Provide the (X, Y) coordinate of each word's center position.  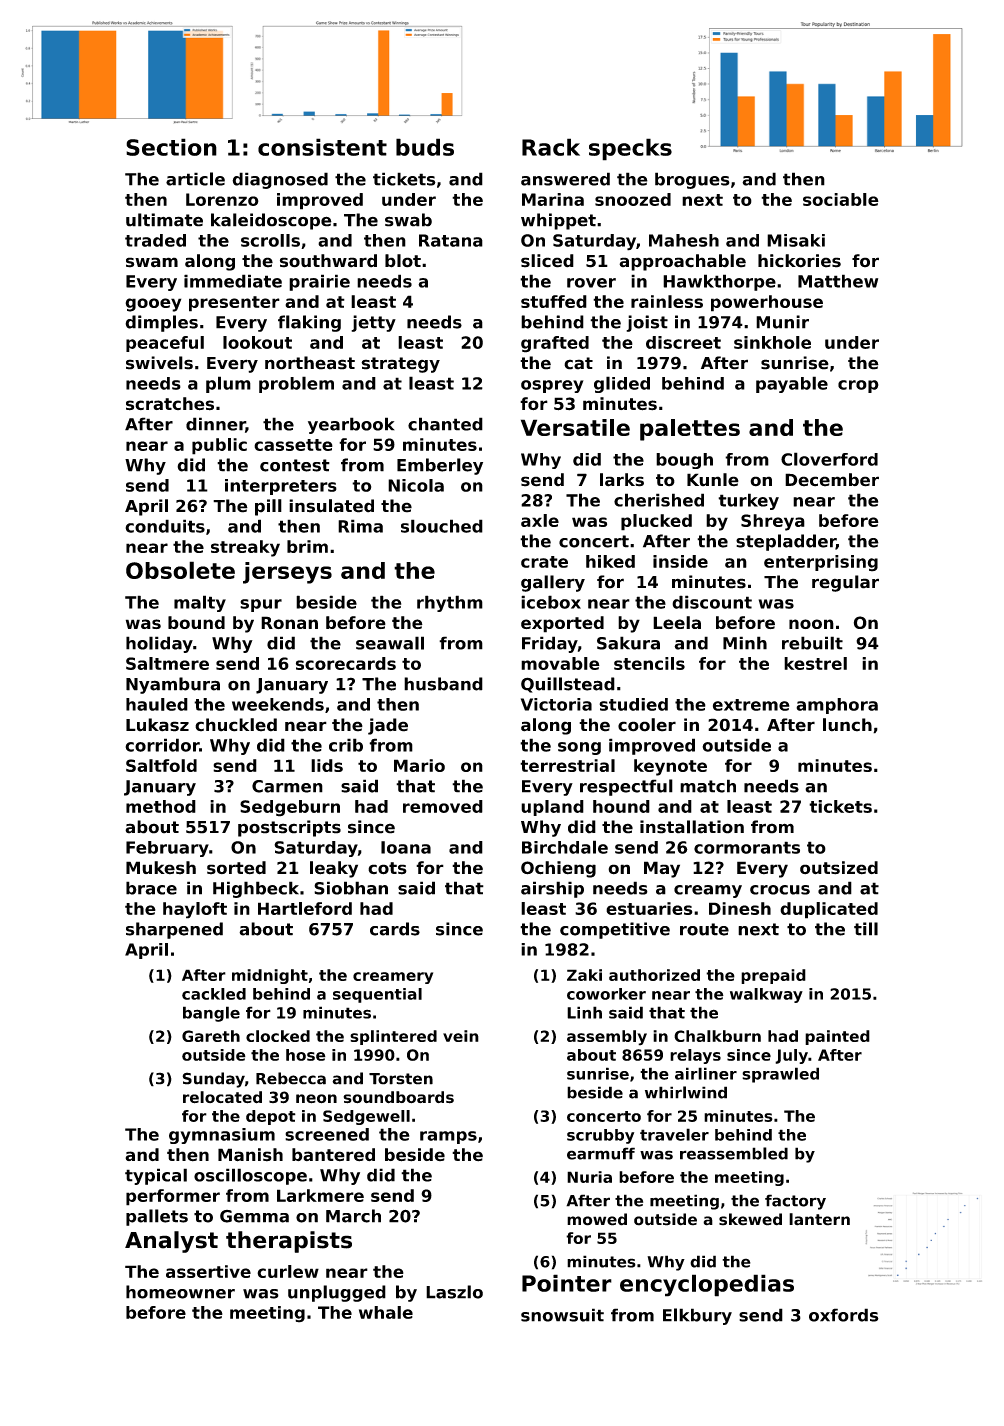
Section (171, 147)
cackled (214, 994)
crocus (780, 890)
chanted (445, 424)
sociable (841, 199)
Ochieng (558, 869)
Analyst (171, 1242)
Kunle (713, 480)
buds (425, 147)
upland (552, 808)
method (161, 806)
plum (228, 384)
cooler (647, 725)
